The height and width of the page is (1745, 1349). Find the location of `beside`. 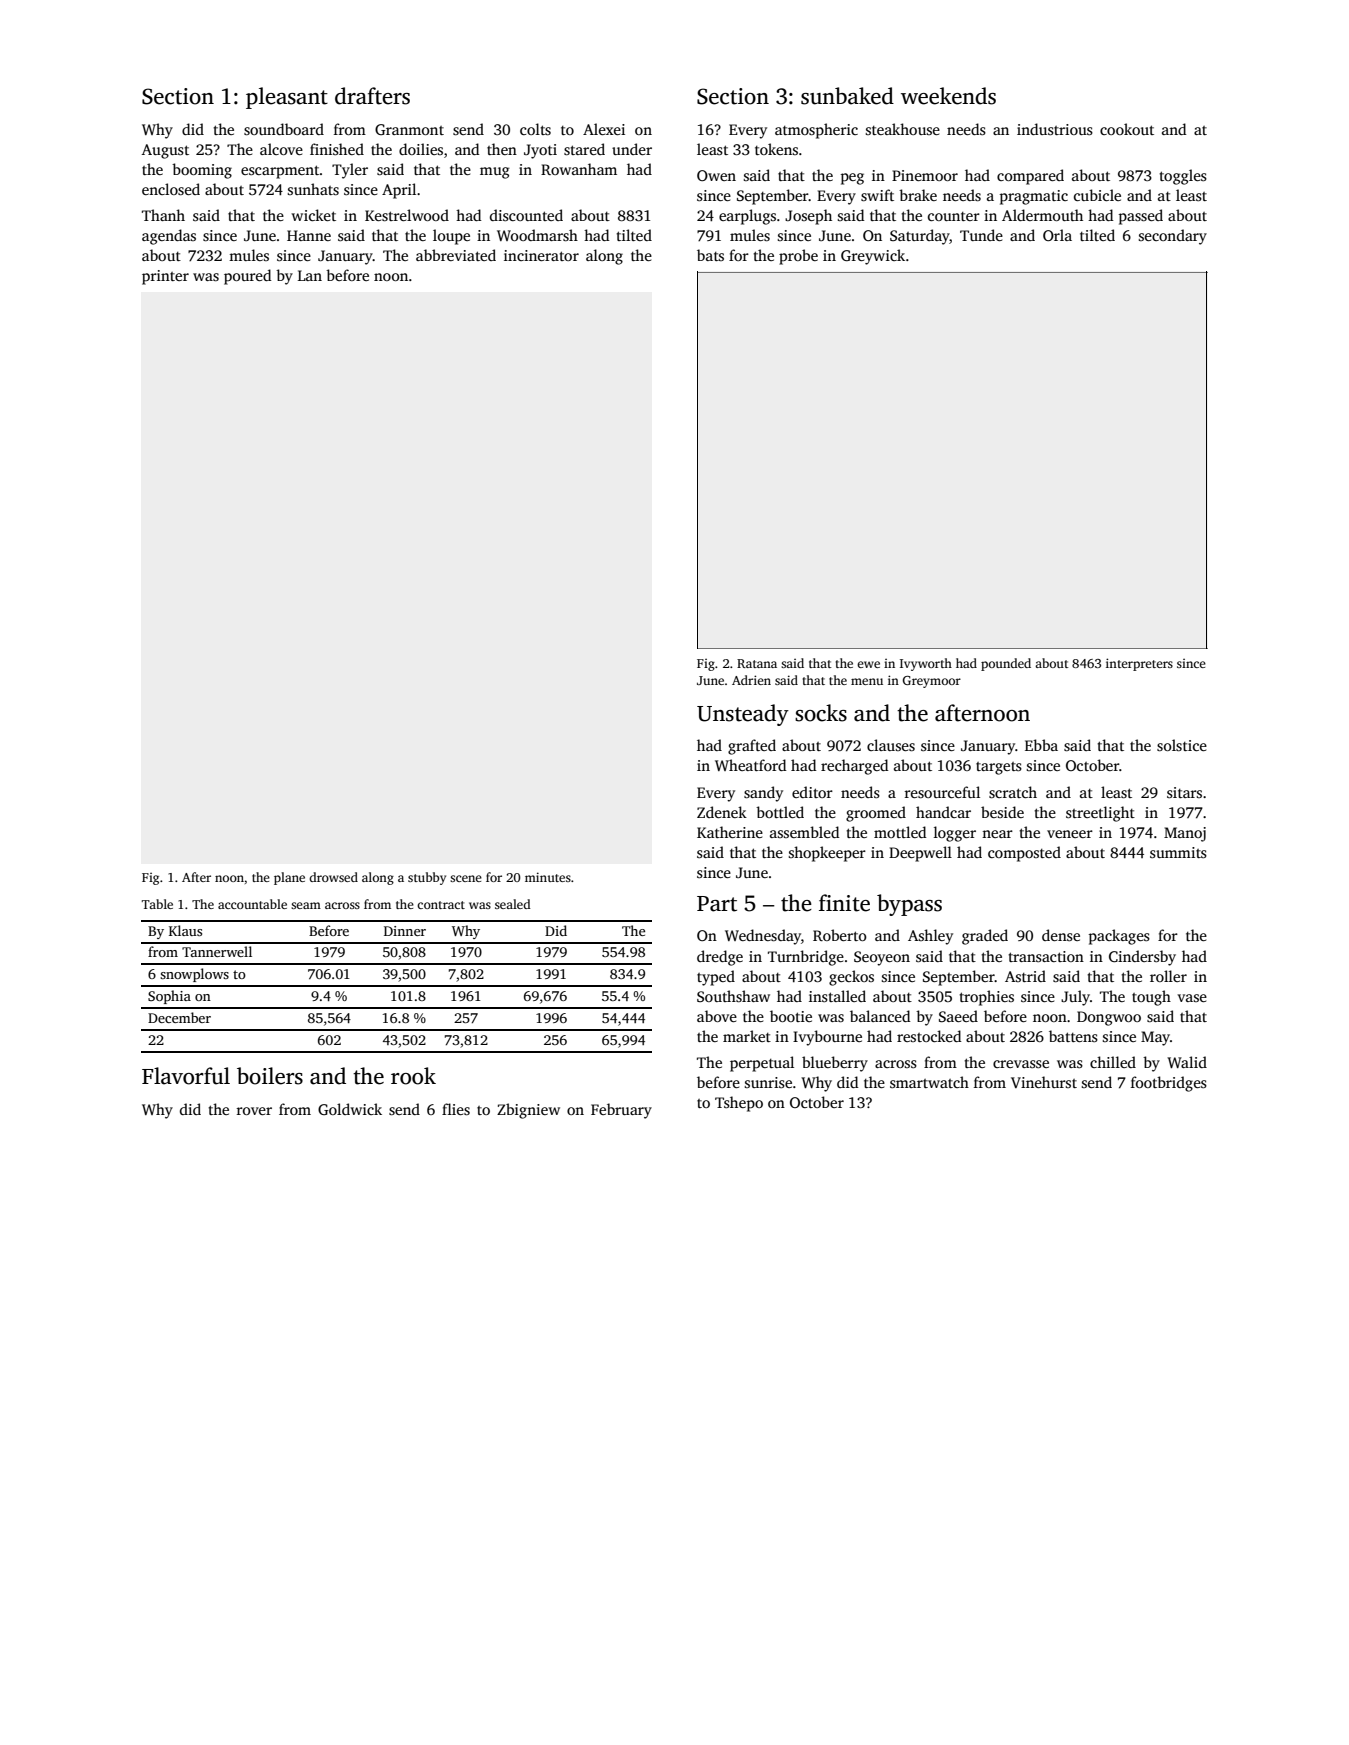

beside is located at coordinates (1002, 812).
